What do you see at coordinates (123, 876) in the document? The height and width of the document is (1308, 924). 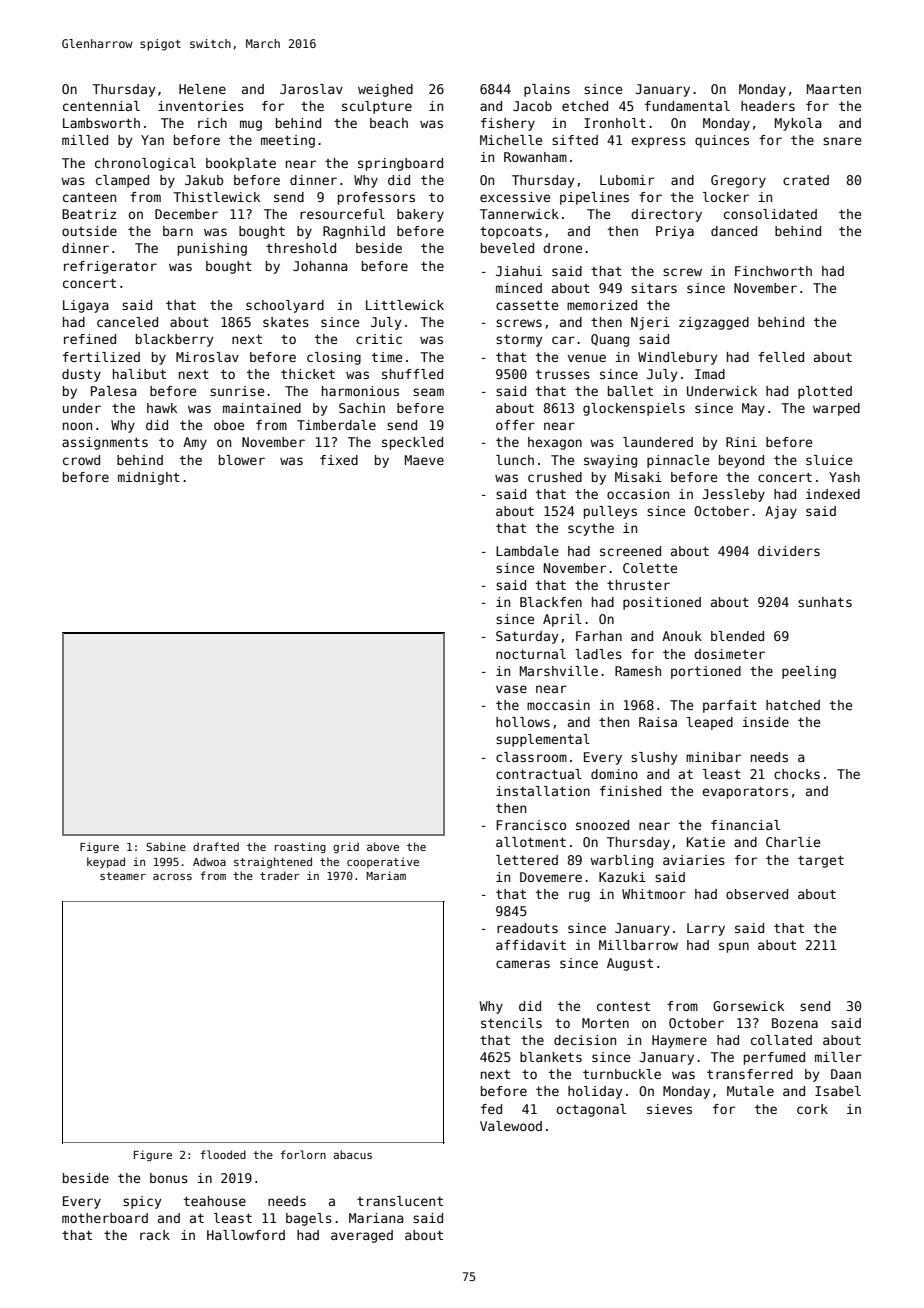 I see `steamer` at bounding box center [123, 876].
